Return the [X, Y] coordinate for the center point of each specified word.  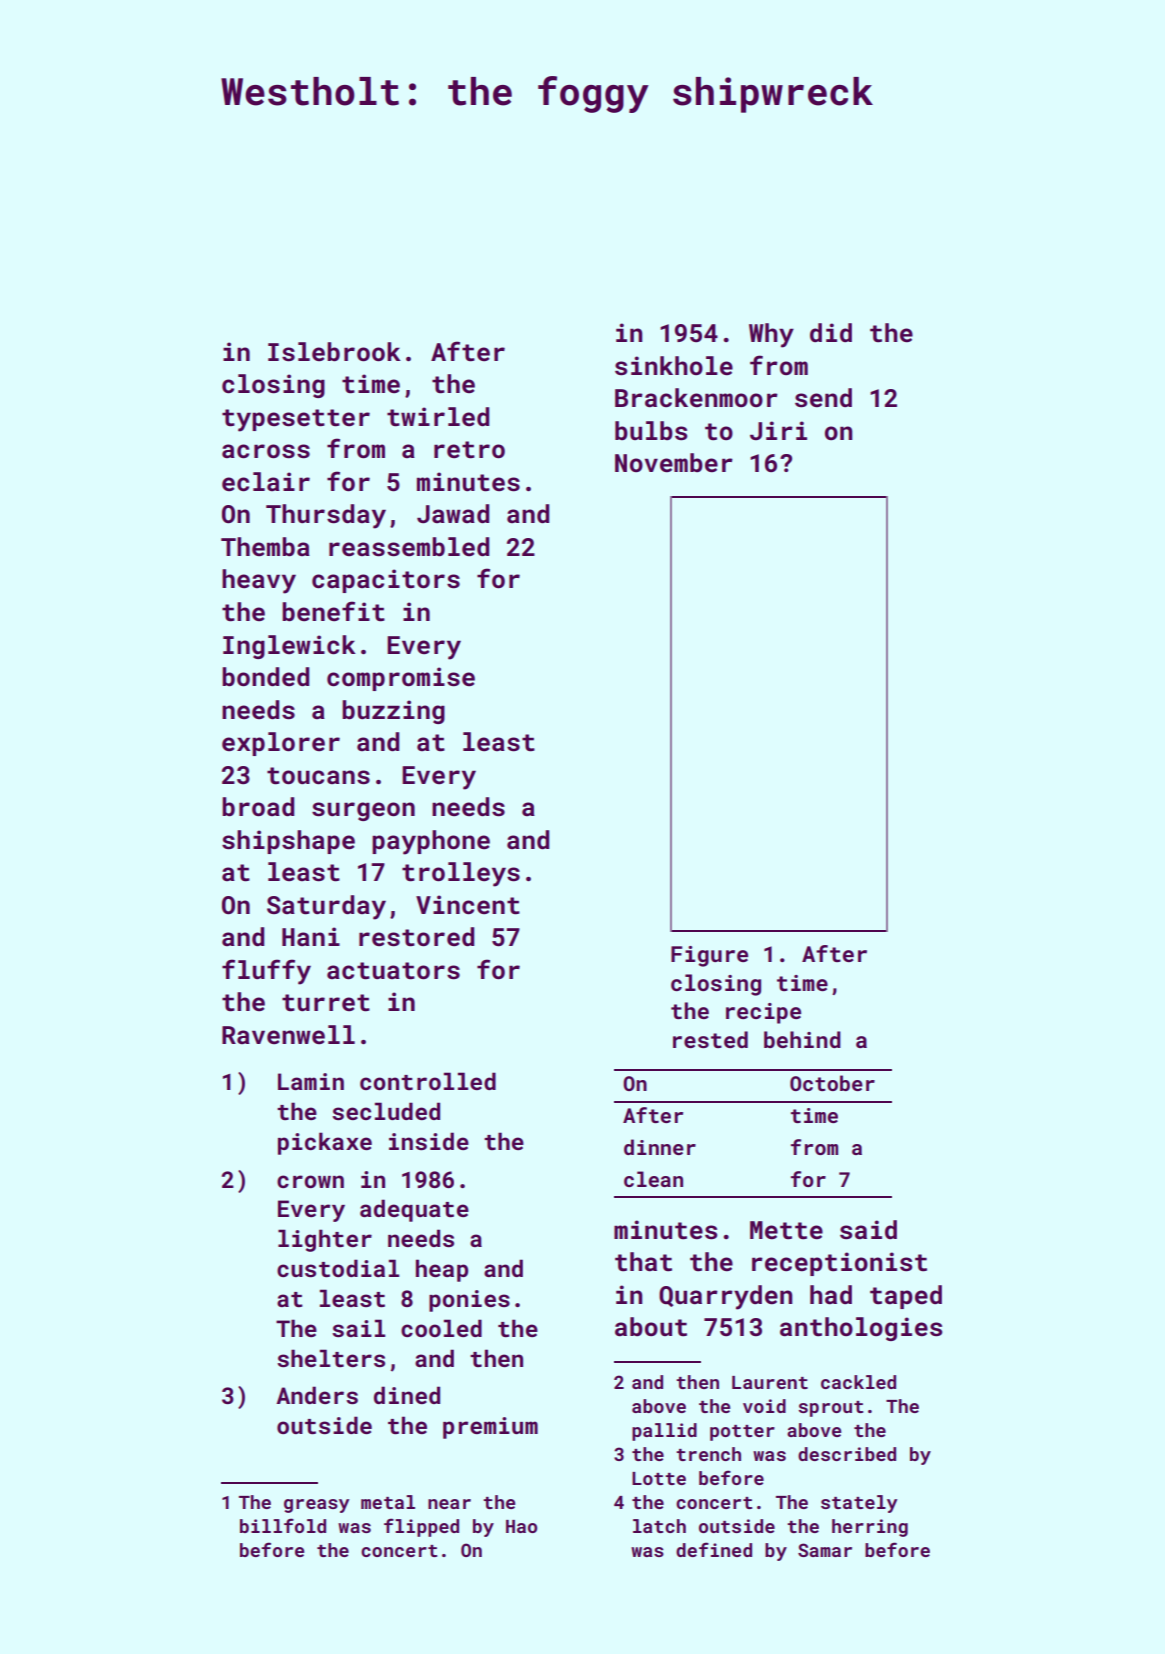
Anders [317, 1395]
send [823, 398]
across [266, 451]
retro [469, 450]
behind [802, 1039]
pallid [664, 1432]
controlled [428, 1081]
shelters [331, 1358]
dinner [660, 1147]
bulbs [651, 431]
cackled [858, 1382]
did [831, 332]
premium [490, 1428]
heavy [259, 581]
